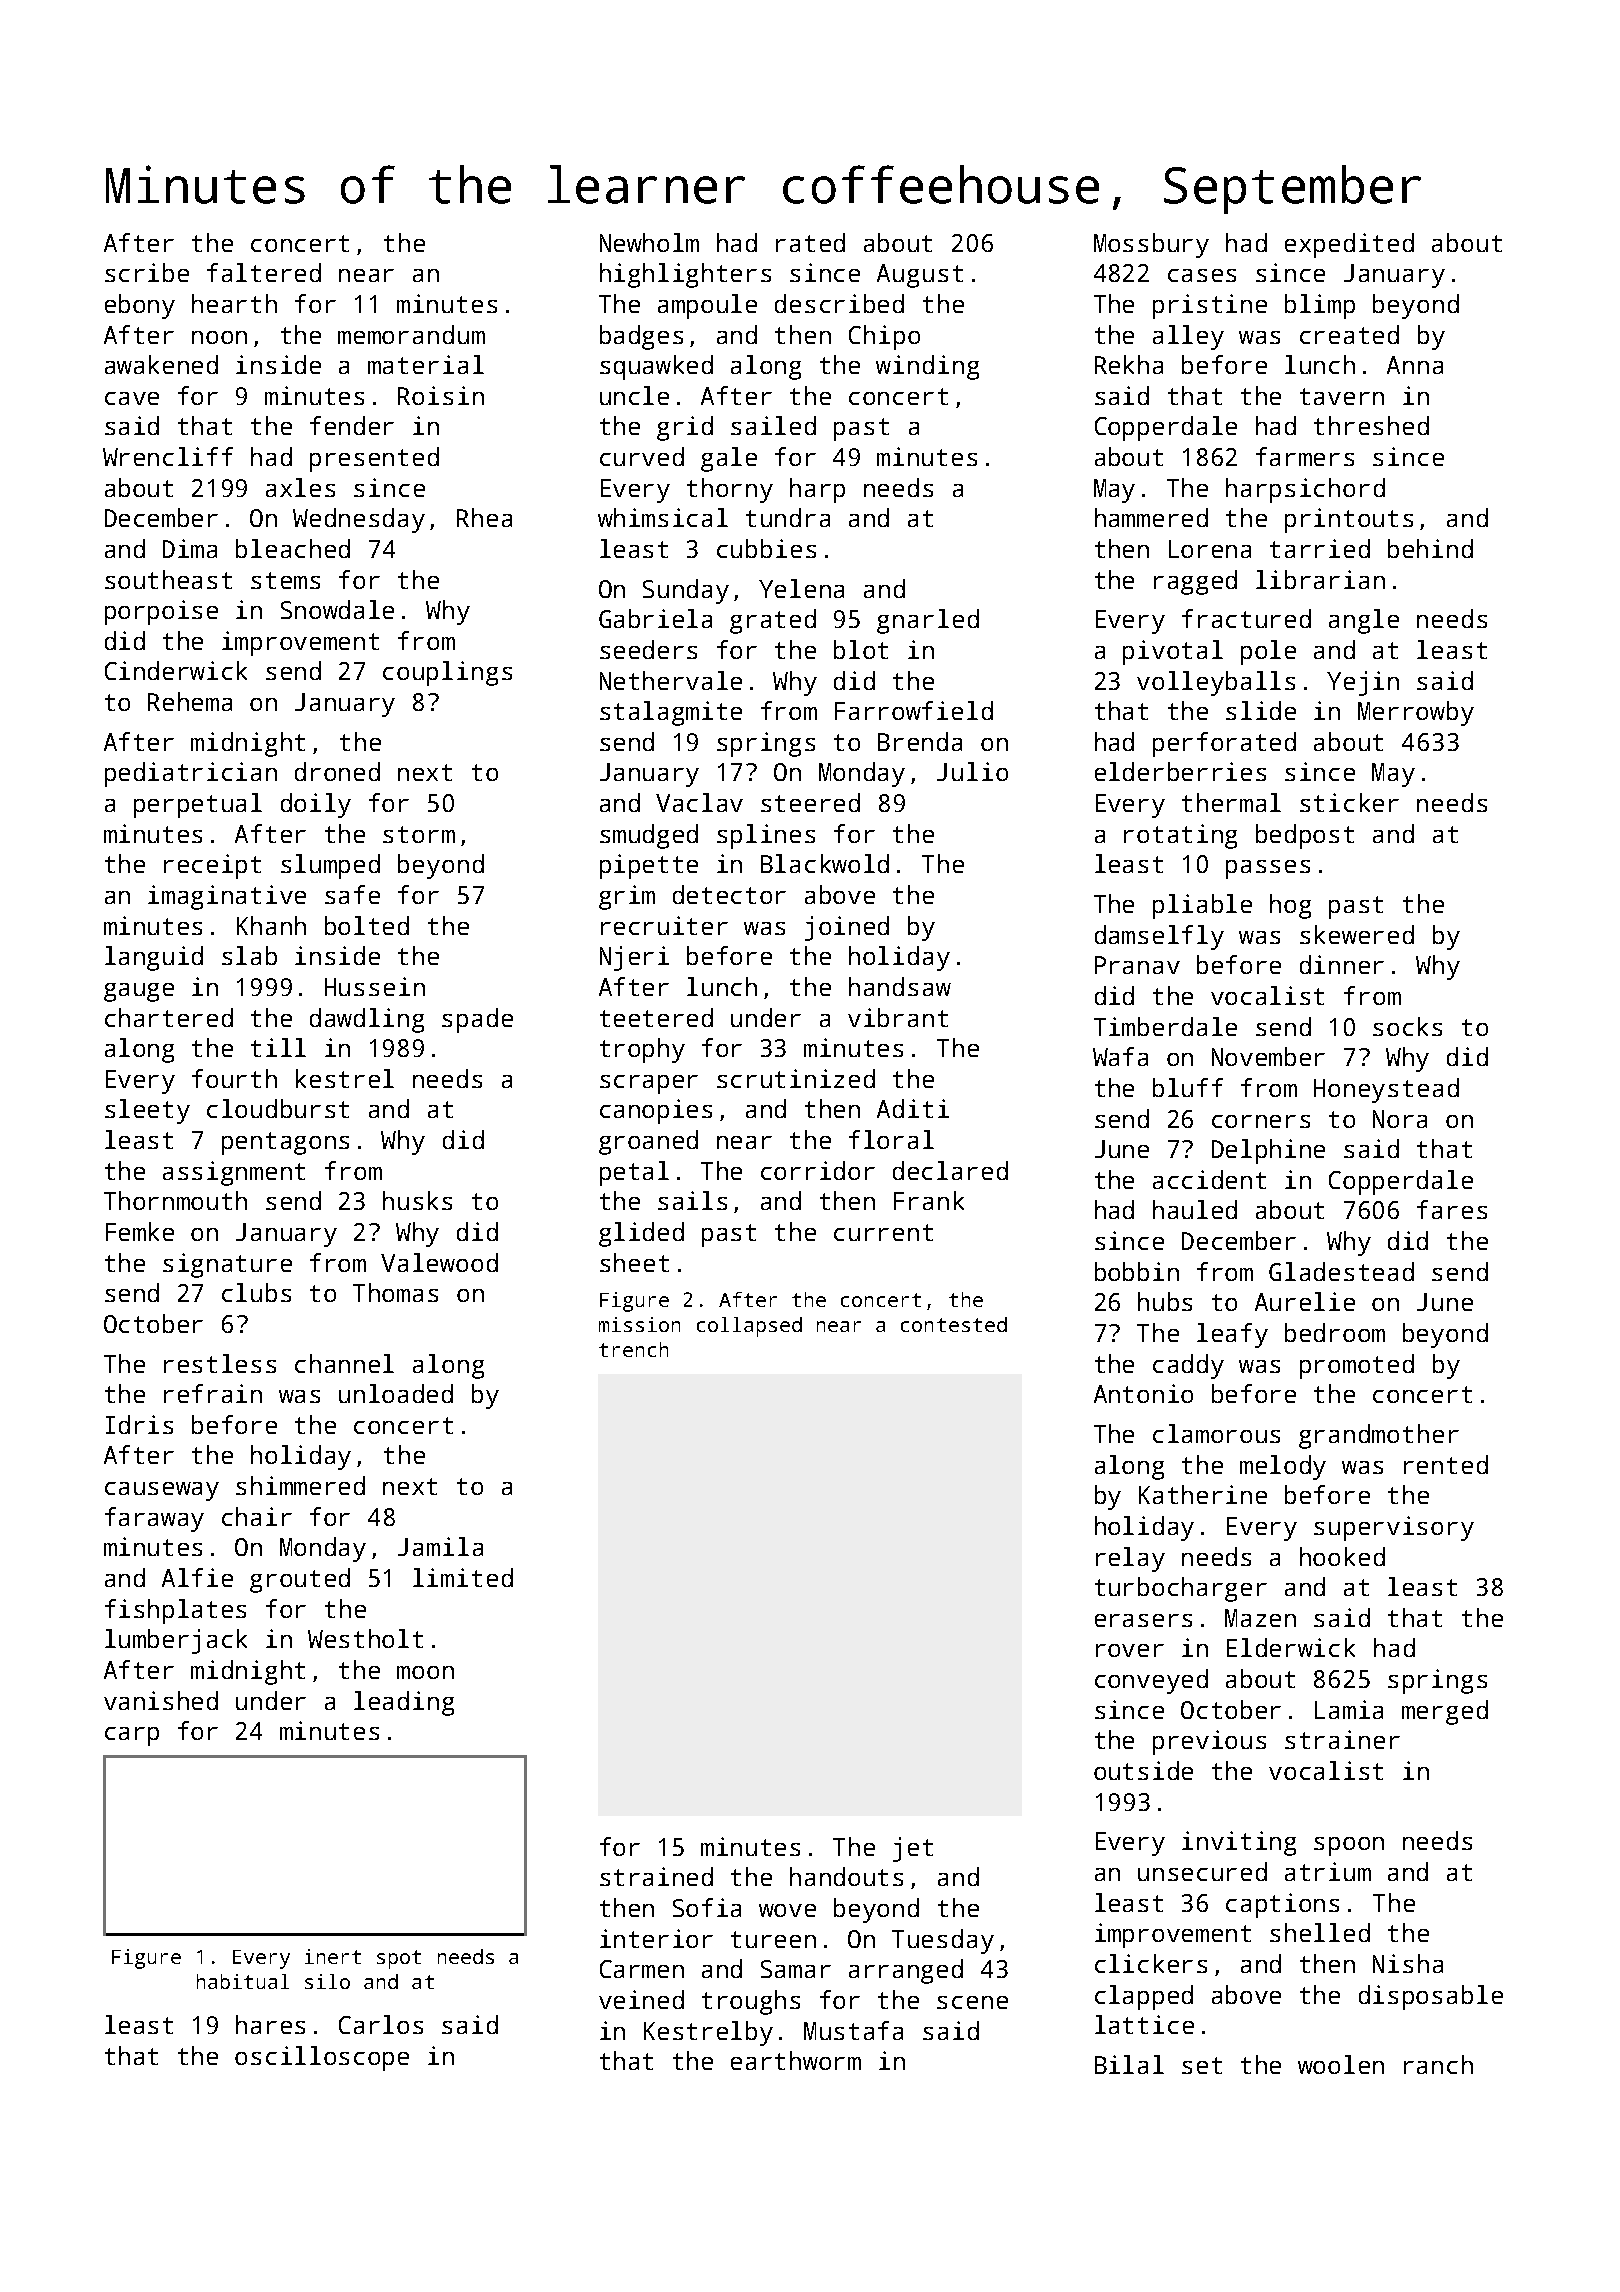  What do you see at coordinates (1379, 1436) in the screenshot?
I see `grandmother` at bounding box center [1379, 1436].
